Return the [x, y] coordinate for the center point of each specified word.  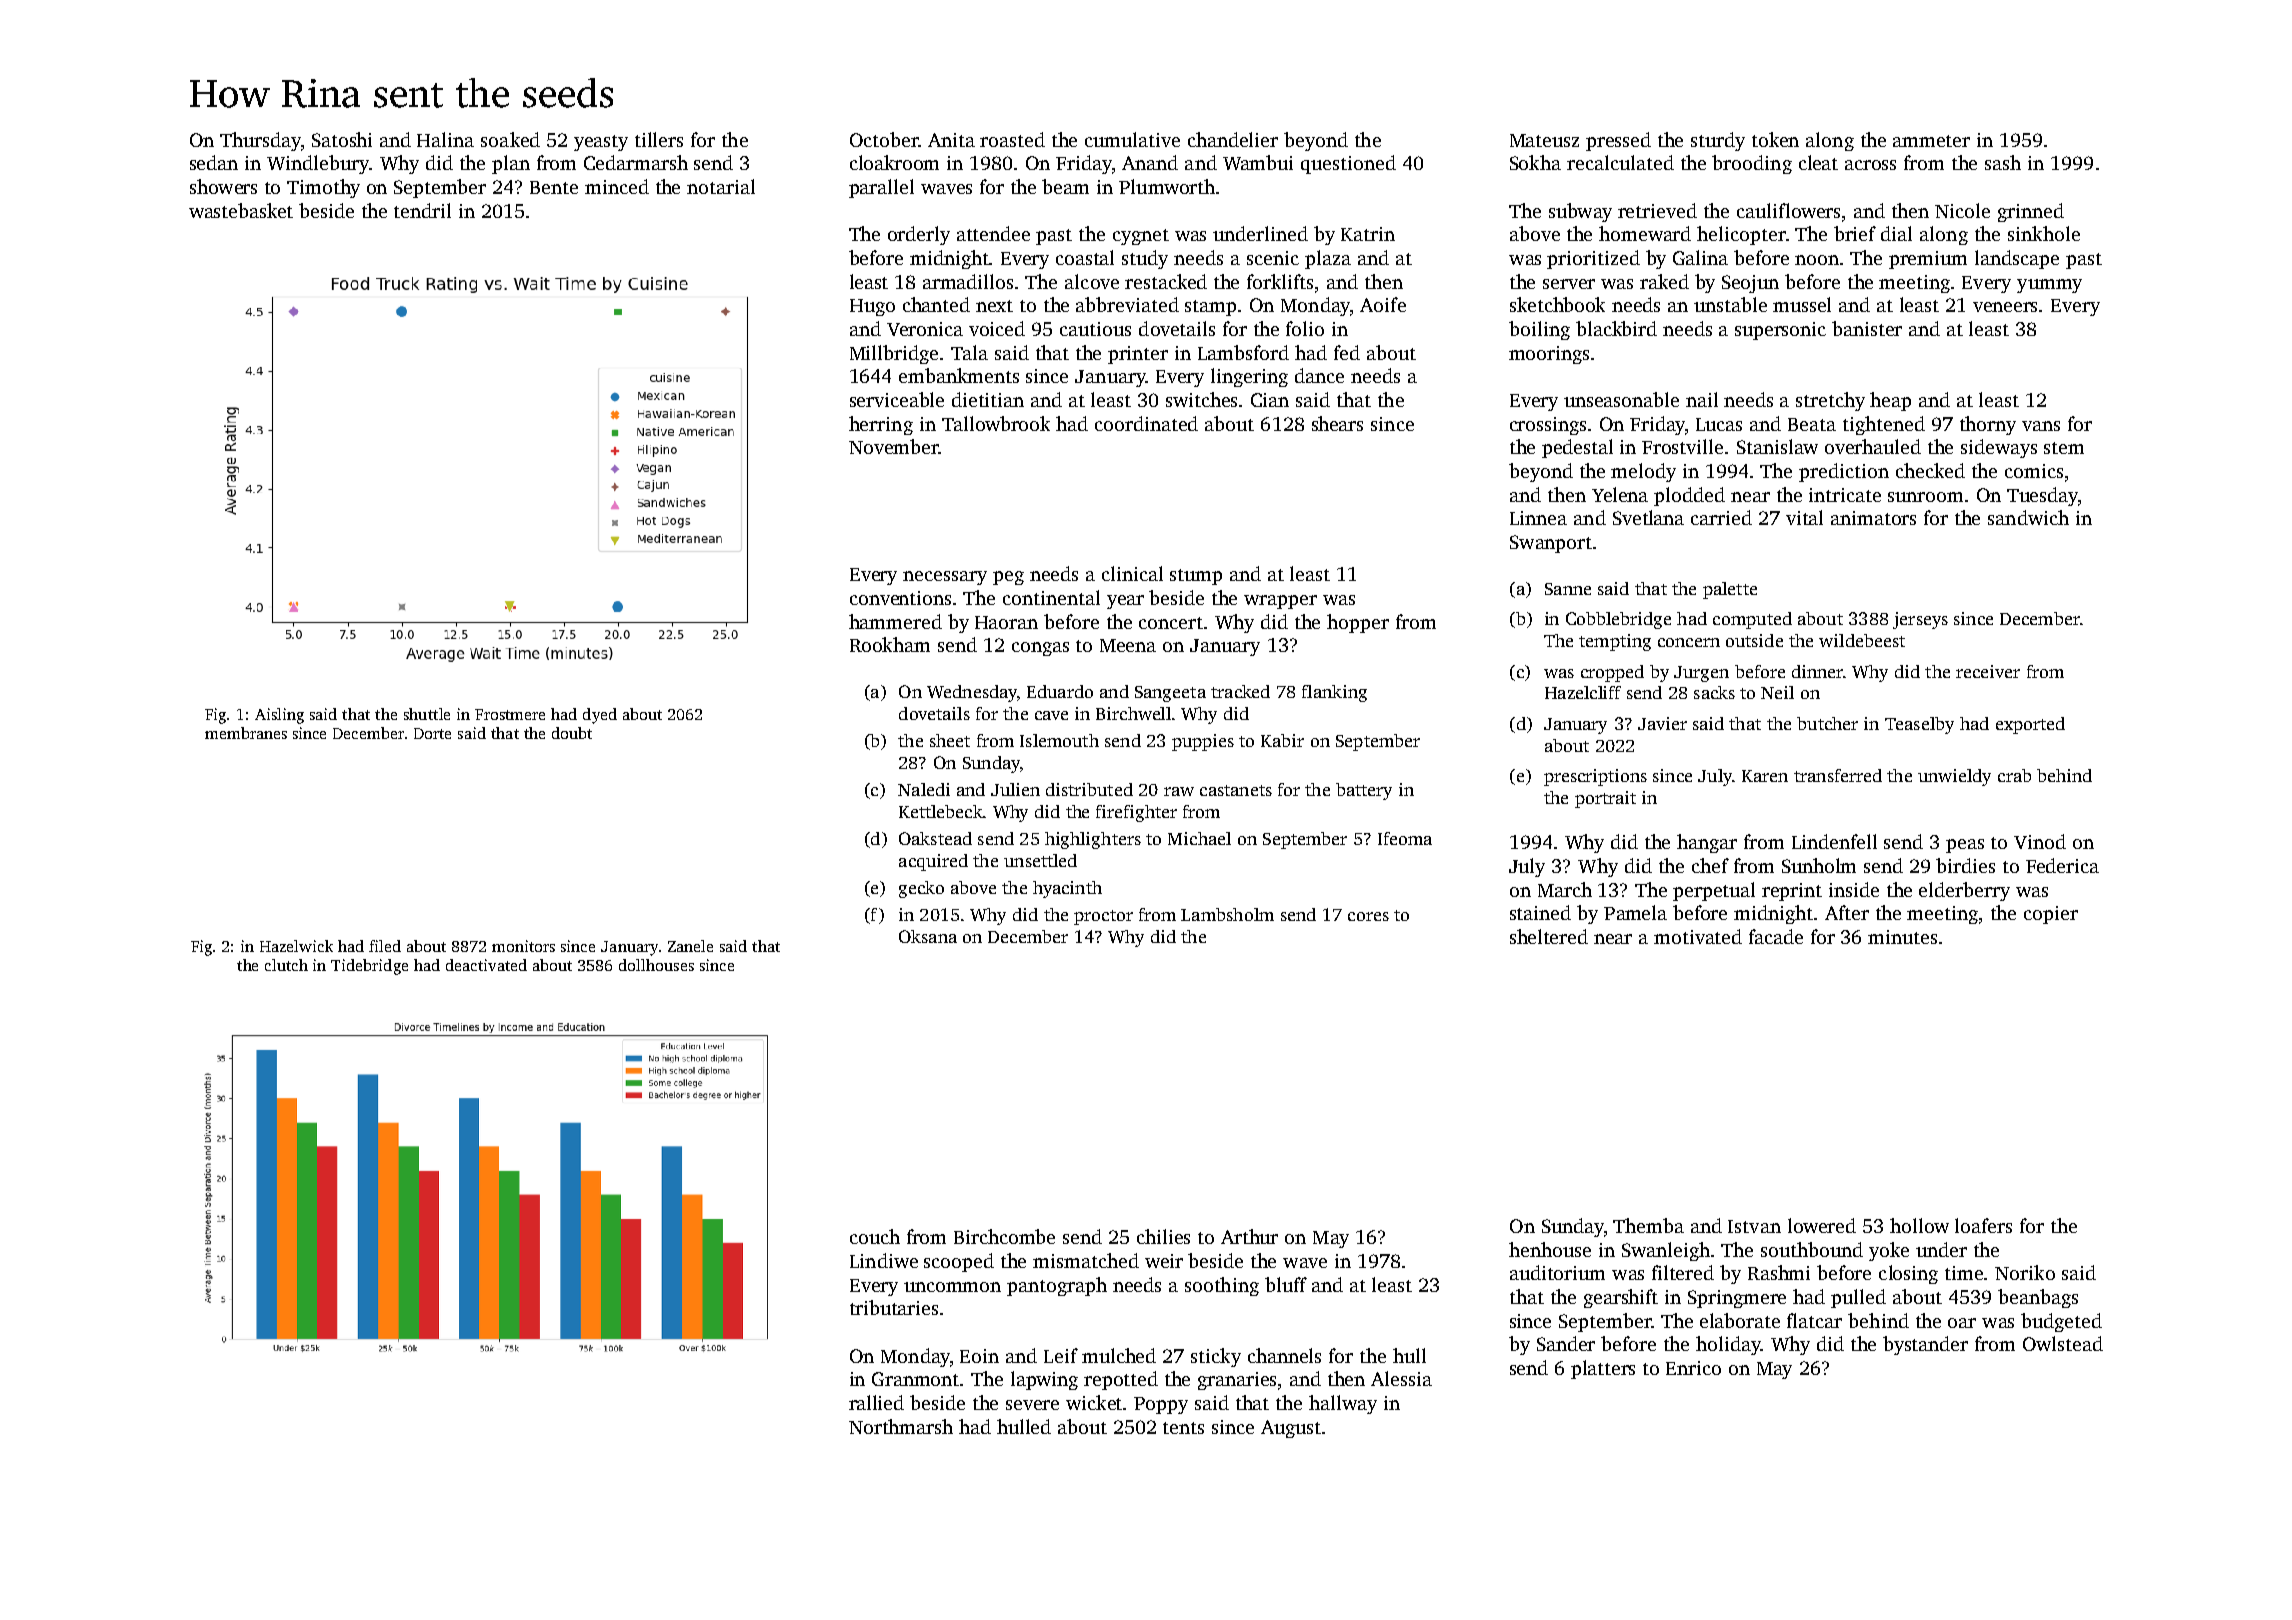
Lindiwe [884, 1260]
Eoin [979, 1356]
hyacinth [1067, 889]
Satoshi [342, 139]
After [1847, 912]
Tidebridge [369, 967]
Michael [1199, 838]
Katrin [1368, 234]
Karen [1765, 776]
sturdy [1718, 141]
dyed [600, 716]
